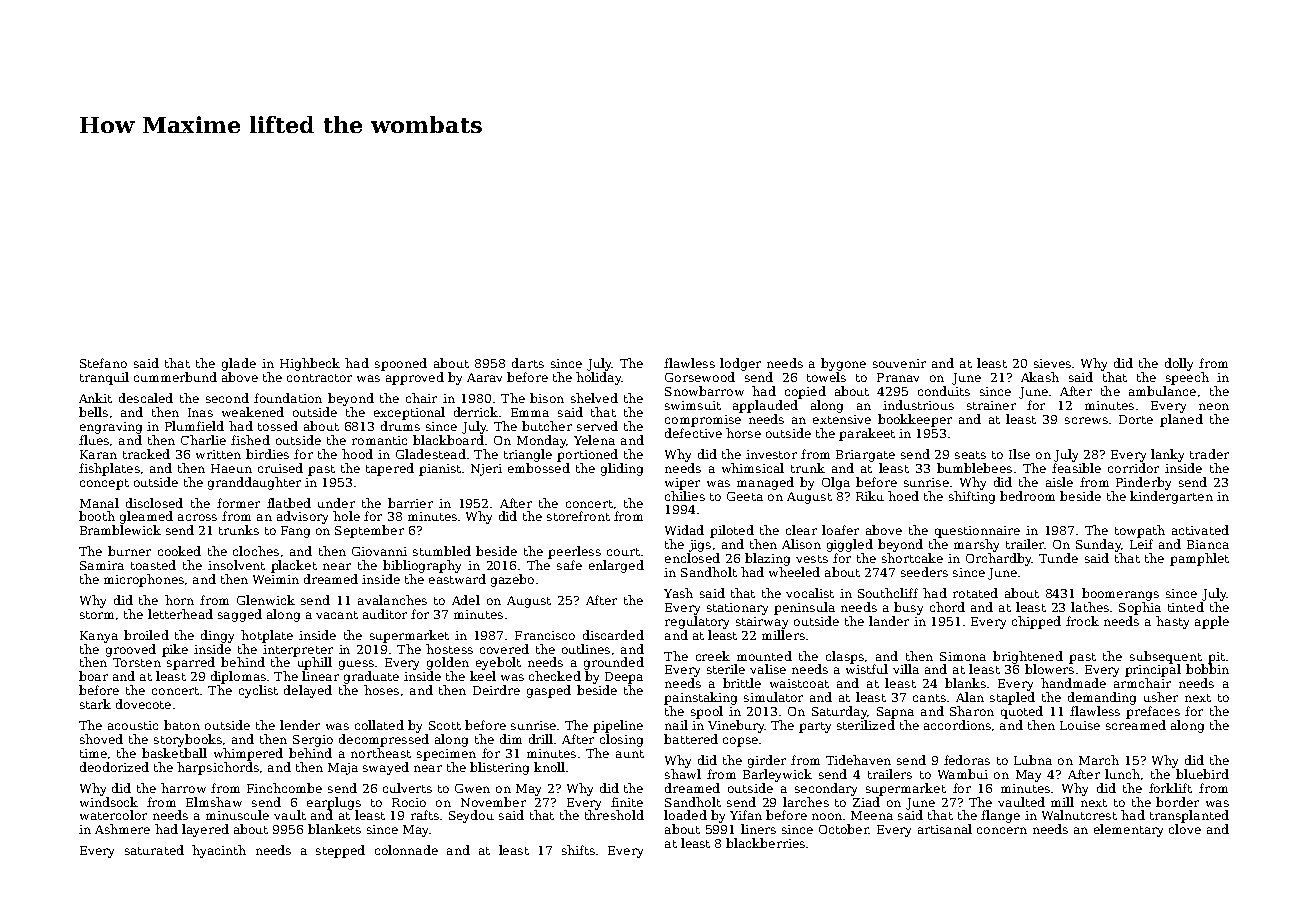 Image resolution: width=1308 pixels, height=924 pixels. I want to click on bygone, so click(843, 364).
